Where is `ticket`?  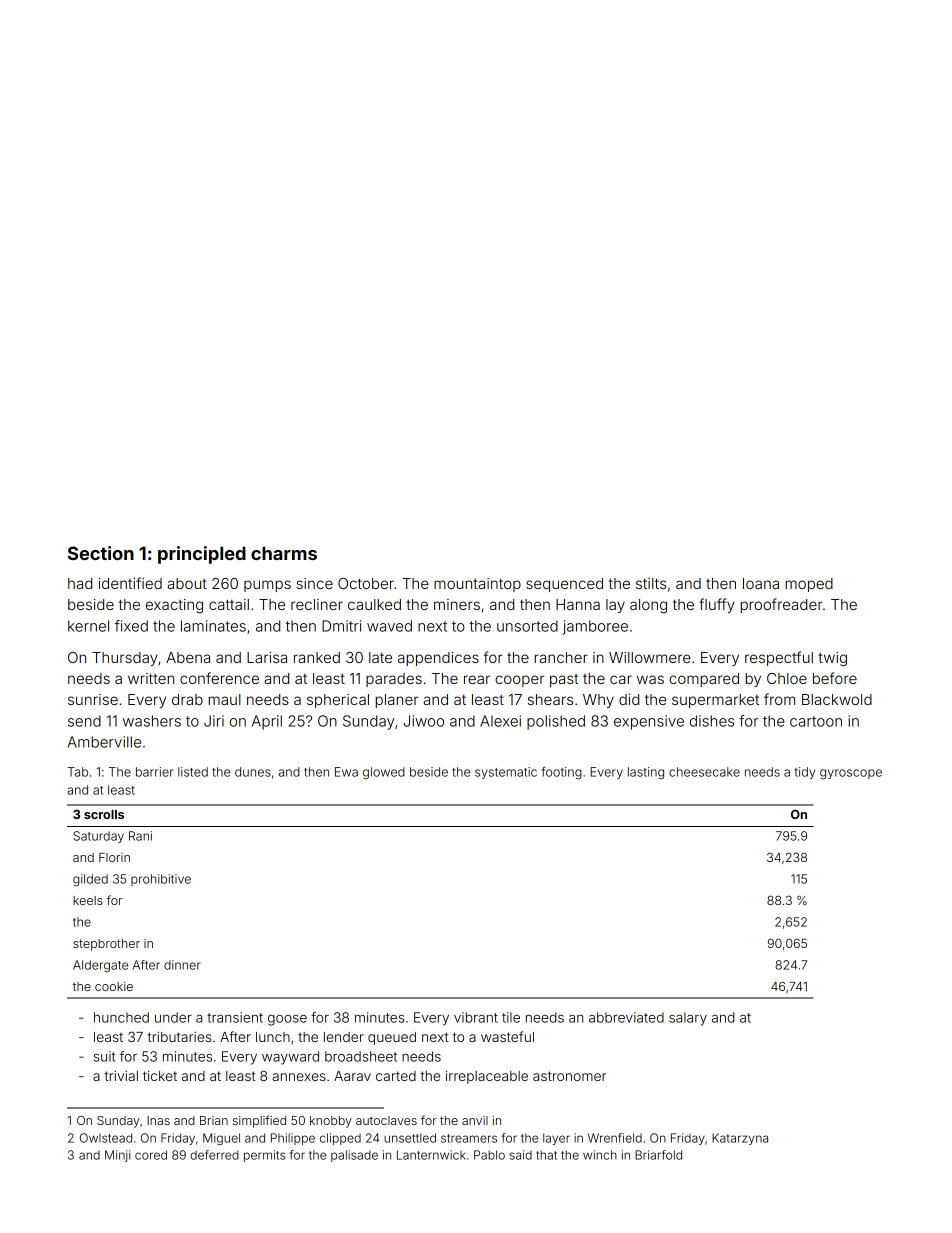 ticket is located at coordinates (160, 1076).
